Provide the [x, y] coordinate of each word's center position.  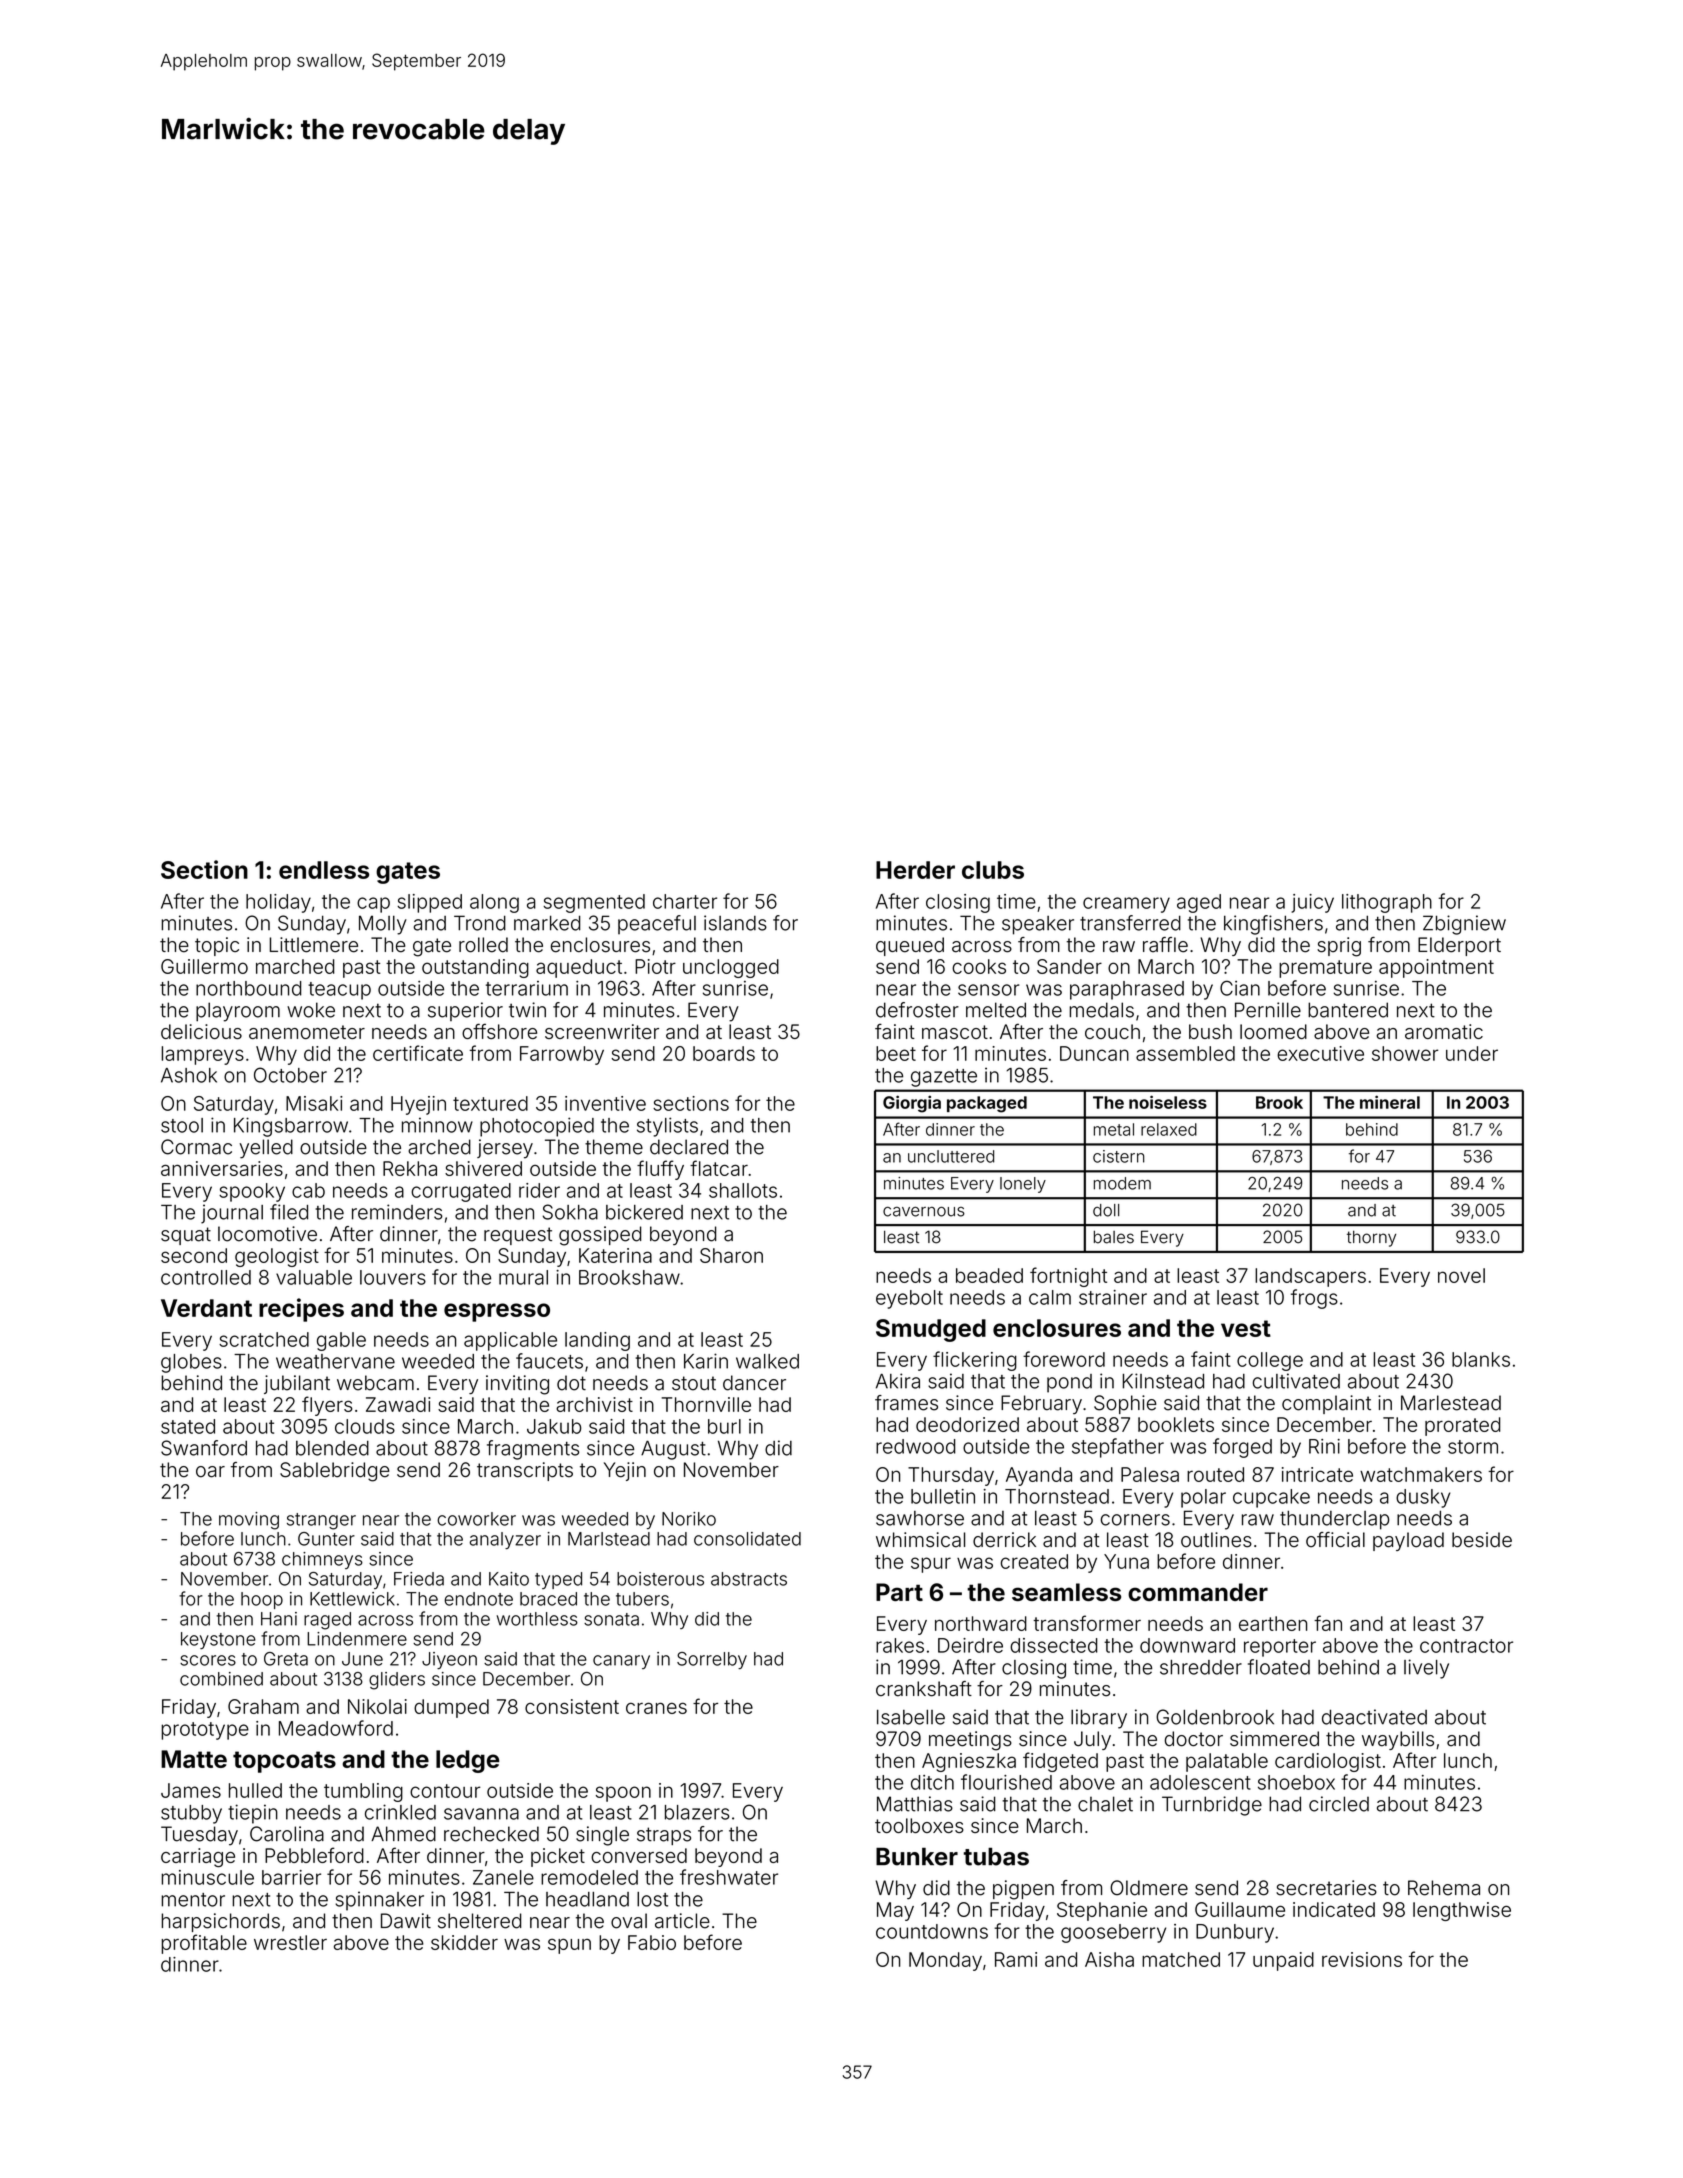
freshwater [729, 1877]
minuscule [207, 1877]
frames [906, 1403]
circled [1339, 1804]
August [673, 1450]
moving [249, 1521]
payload [1408, 1541]
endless [324, 870]
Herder [915, 870]
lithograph [1387, 903]
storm [1473, 1447]
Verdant [206, 1308]
